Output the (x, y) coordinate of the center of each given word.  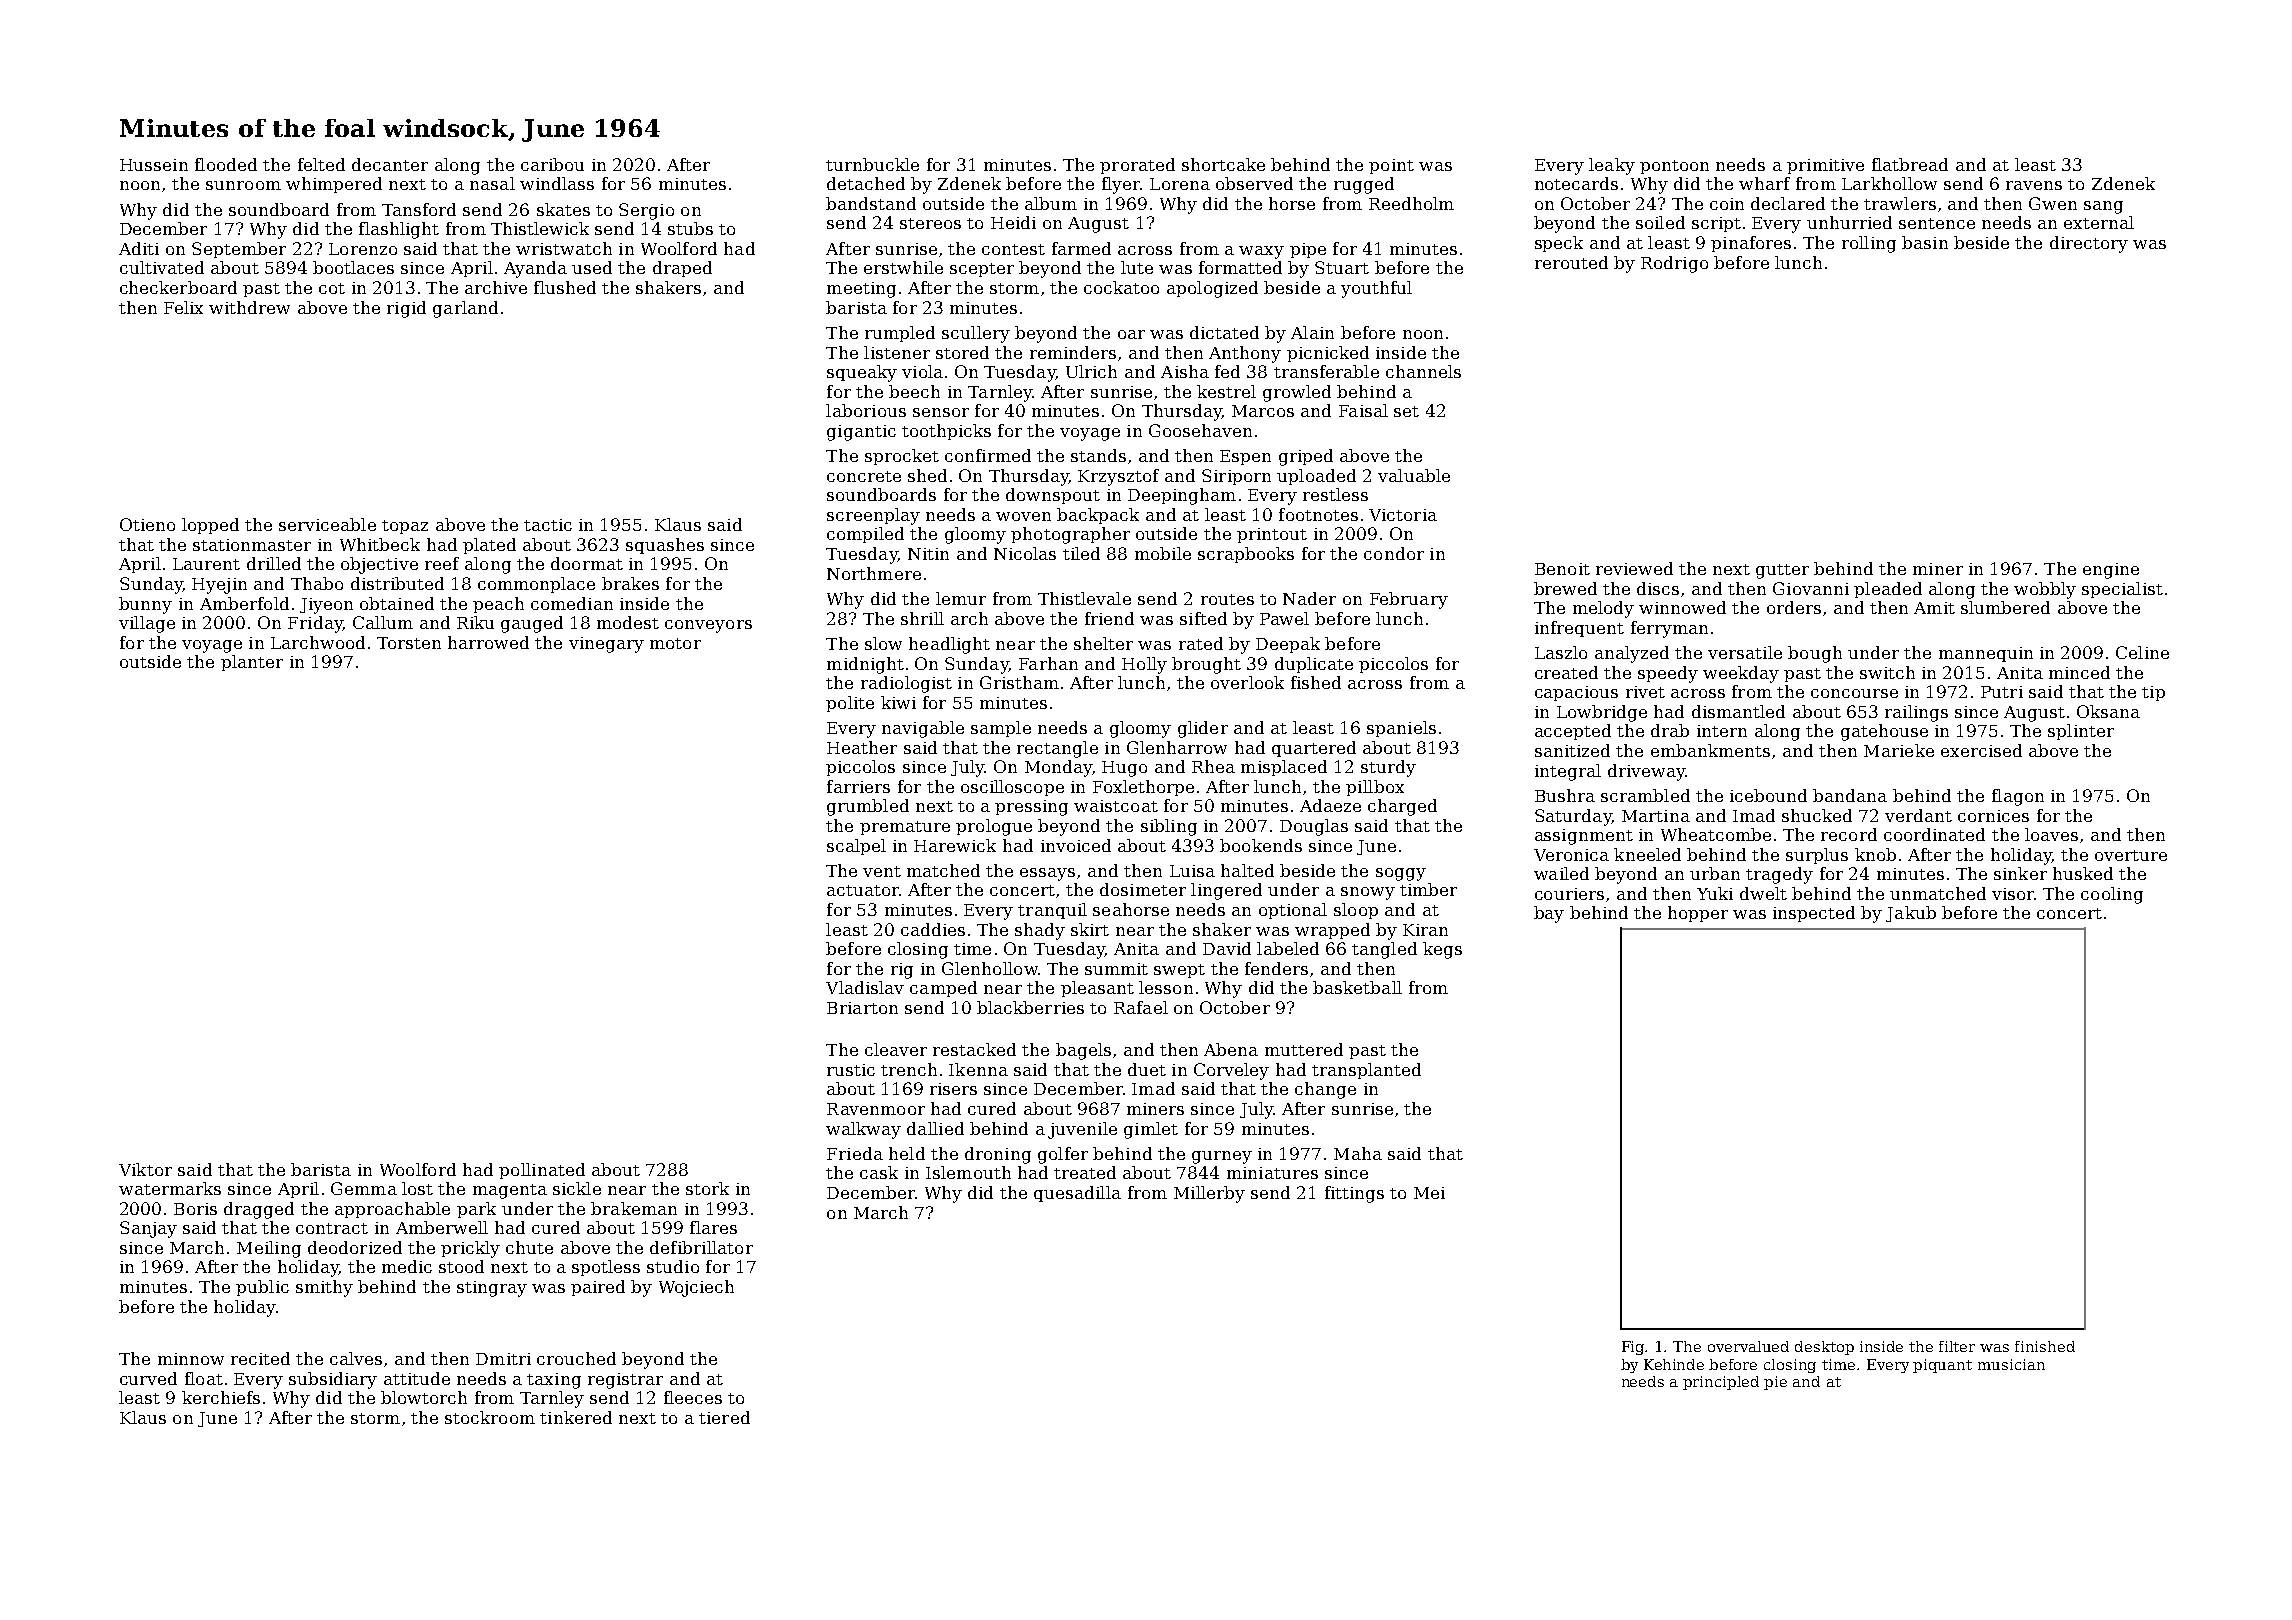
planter (252, 663)
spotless (606, 1268)
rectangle (1057, 749)
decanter (390, 164)
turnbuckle (872, 164)
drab (1670, 730)
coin (1727, 204)
